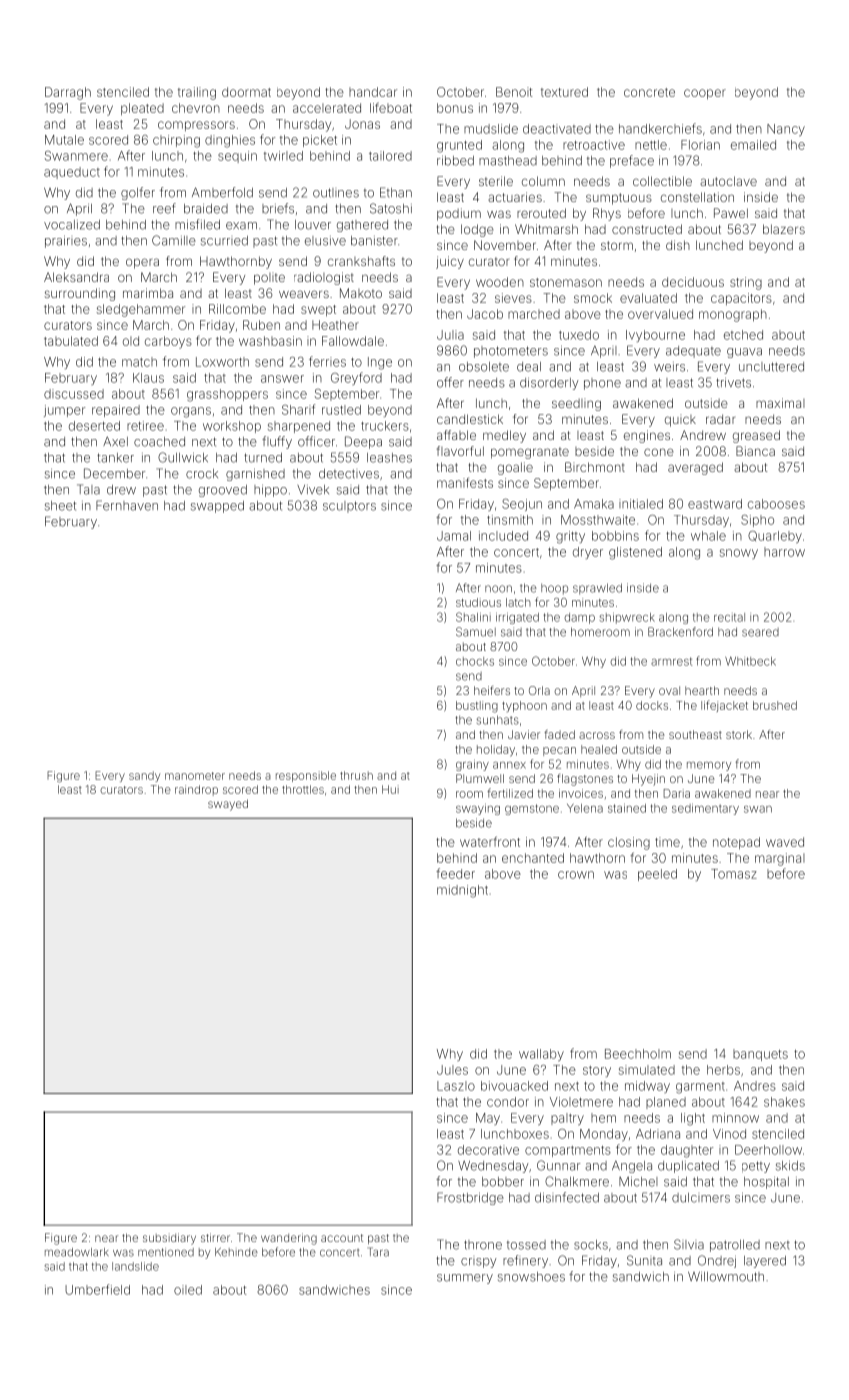 This image has width=849, height=1400. Describe the element at coordinates (97, 1289) in the image. I see `Umberfield` at that location.
